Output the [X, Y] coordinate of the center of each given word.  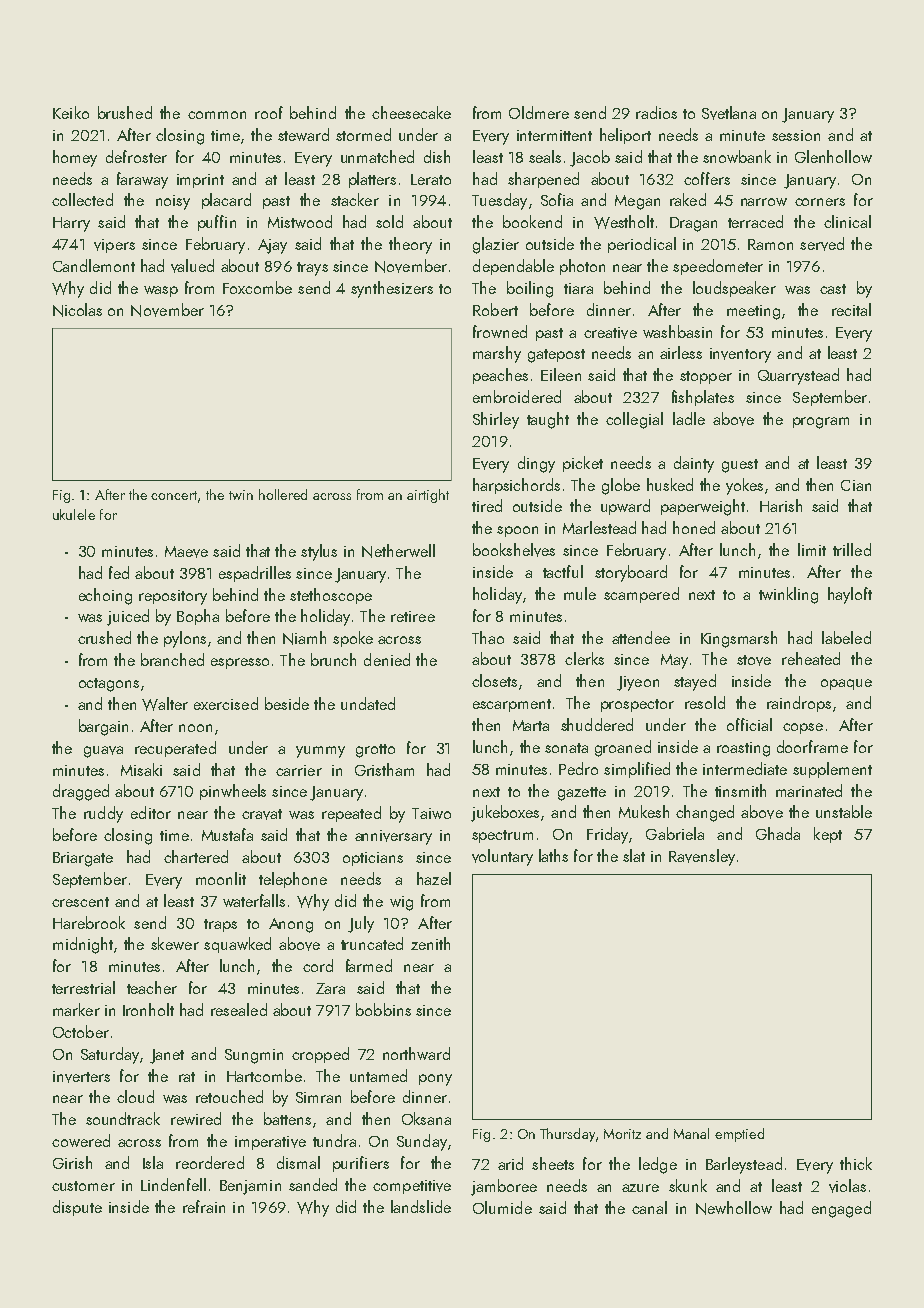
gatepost [556, 356]
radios [656, 112]
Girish [72, 1162]
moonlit [221, 878]
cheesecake [411, 112]
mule [580, 593]
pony [435, 1080]
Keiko [71, 112]
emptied [739, 1135]
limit [812, 549]
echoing [105, 596]
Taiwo [431, 813]
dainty [694, 464]
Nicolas [77, 310]
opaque [846, 684]
